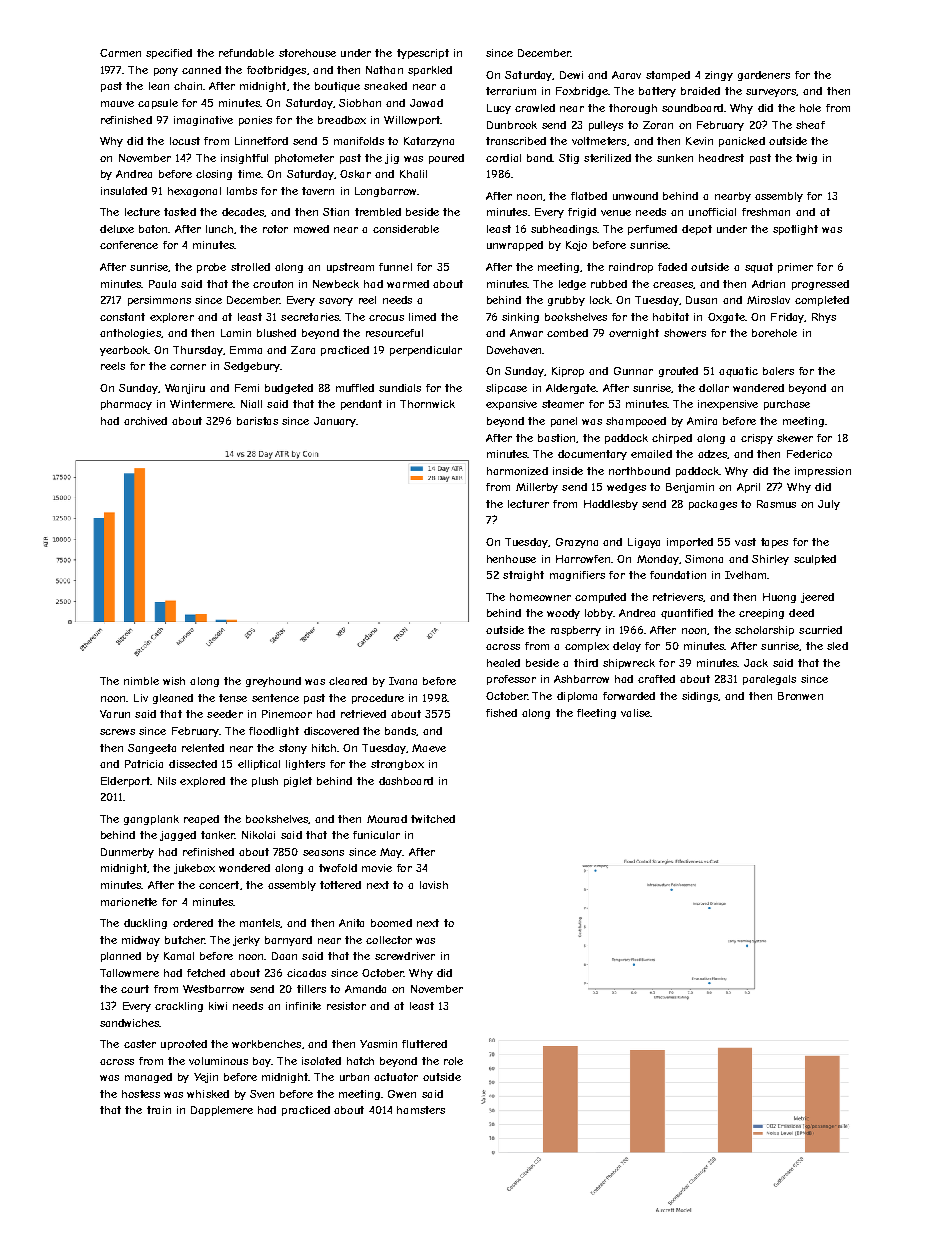 The height and width of the document is (1233, 952). Describe the element at coordinates (606, 126) in the document. I see `pulleys` at that location.
